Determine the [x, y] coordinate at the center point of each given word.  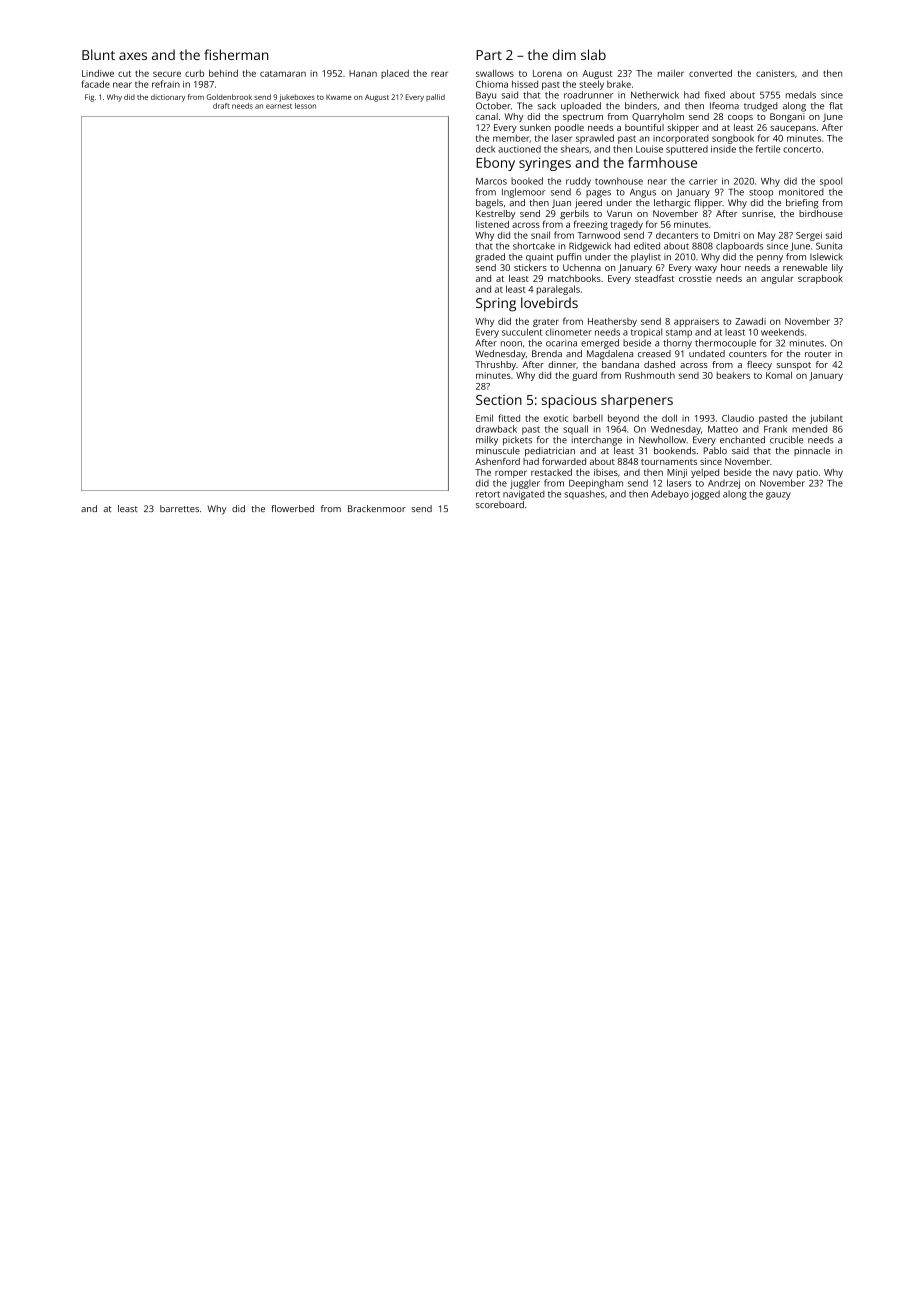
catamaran [283, 74]
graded [490, 258]
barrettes [179, 508]
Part [489, 55]
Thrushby [495, 365]
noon [511, 344]
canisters [775, 73]
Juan [561, 204]
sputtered [687, 150]
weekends [782, 332]
